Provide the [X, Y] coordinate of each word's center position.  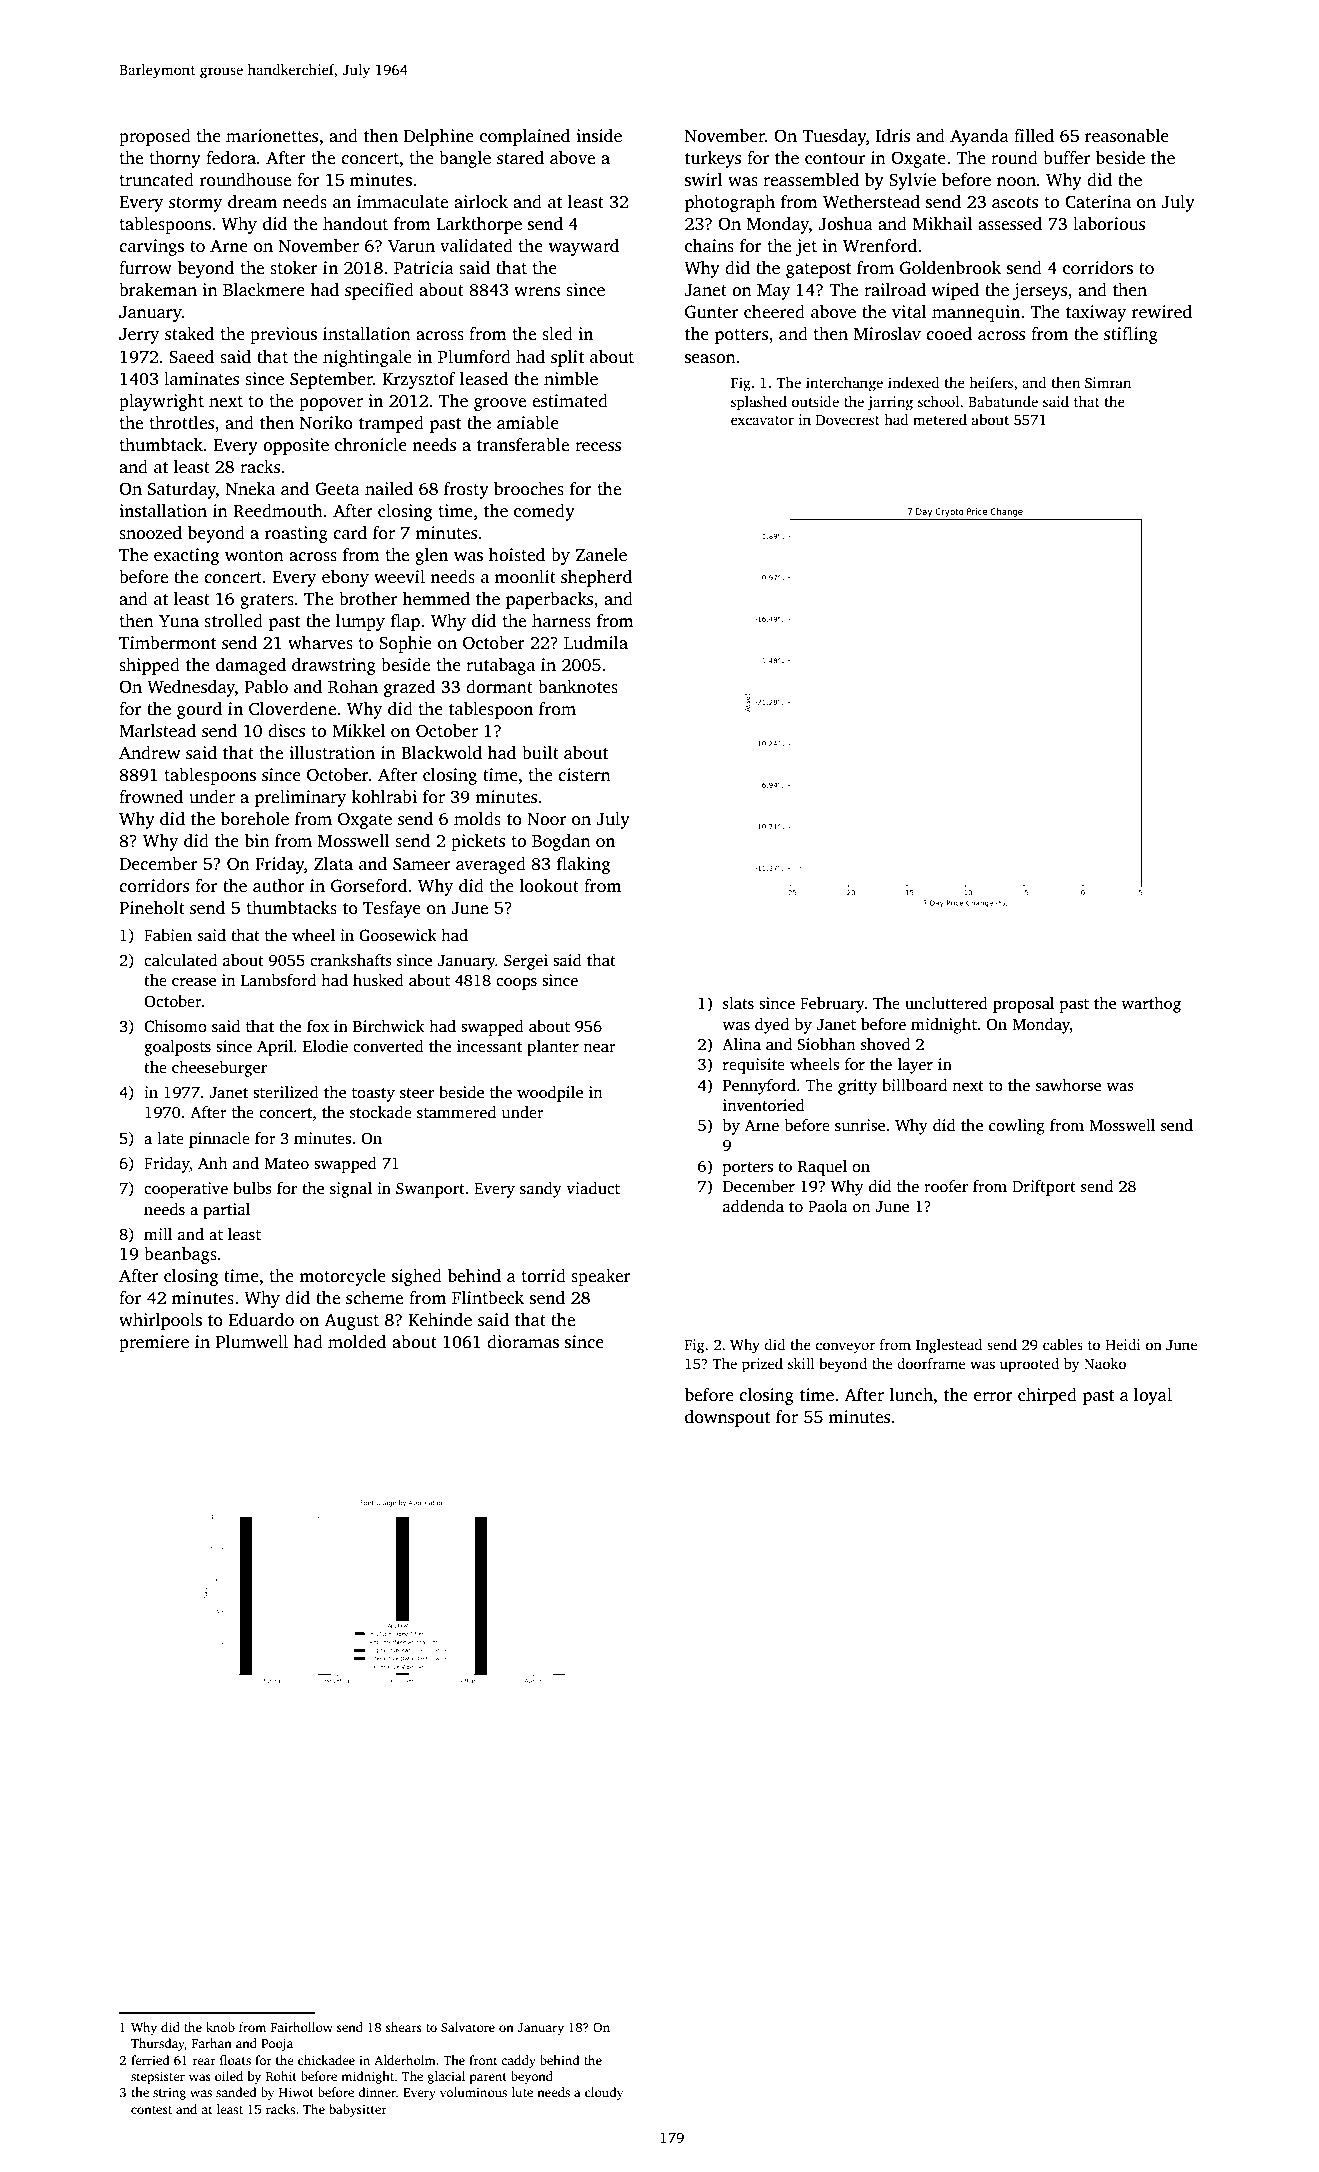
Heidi [1123, 1344]
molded [357, 1342]
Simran [1108, 382]
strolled [233, 621]
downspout [727, 1418]
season [710, 359]
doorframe [931, 1363]
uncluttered [946, 1003]
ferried [150, 2060]
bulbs [252, 1188]
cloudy [604, 2093]
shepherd [596, 578]
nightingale [367, 358]
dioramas [523, 1342]
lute [522, 2092]
